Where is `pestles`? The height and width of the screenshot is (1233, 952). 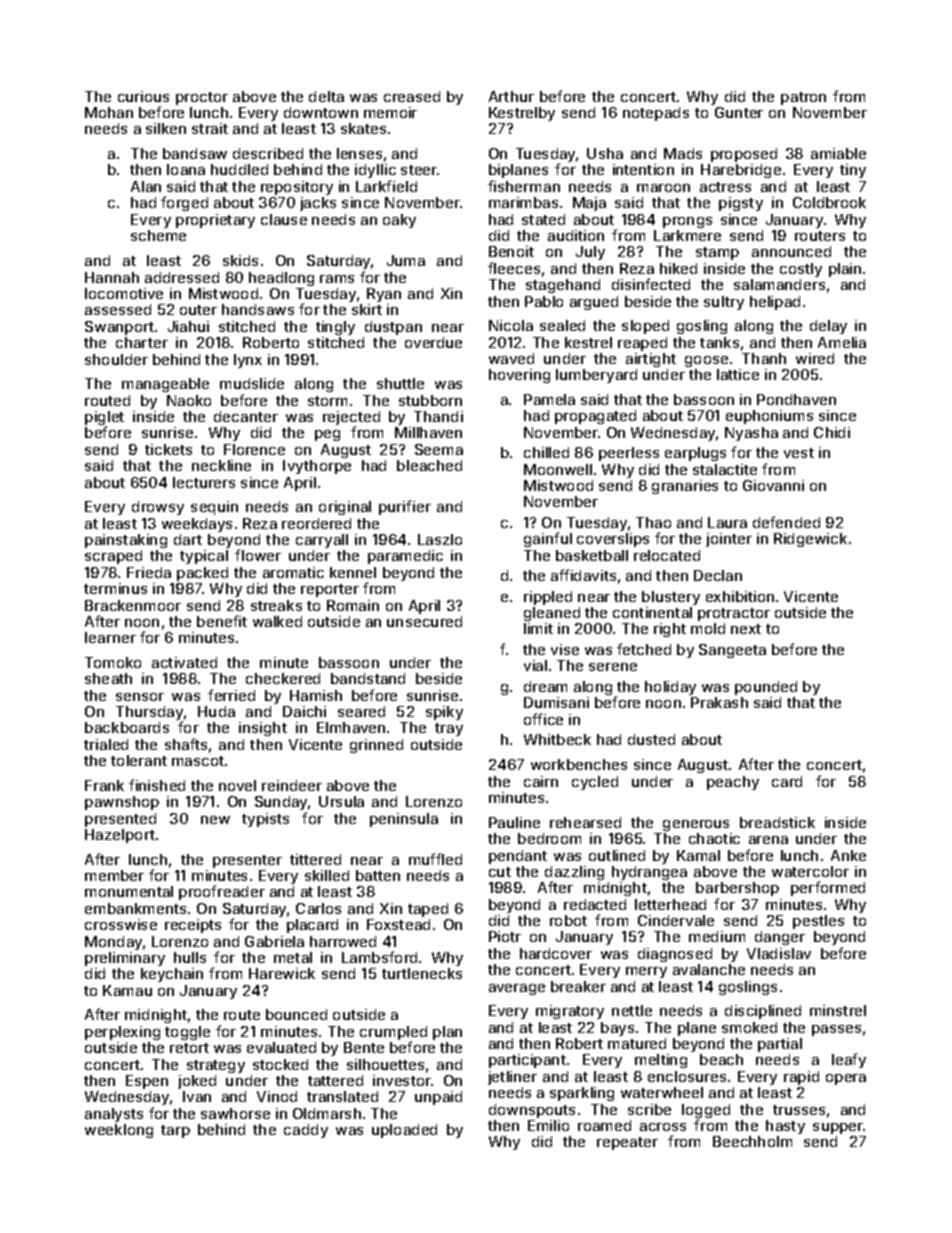 pestles is located at coordinates (818, 922).
